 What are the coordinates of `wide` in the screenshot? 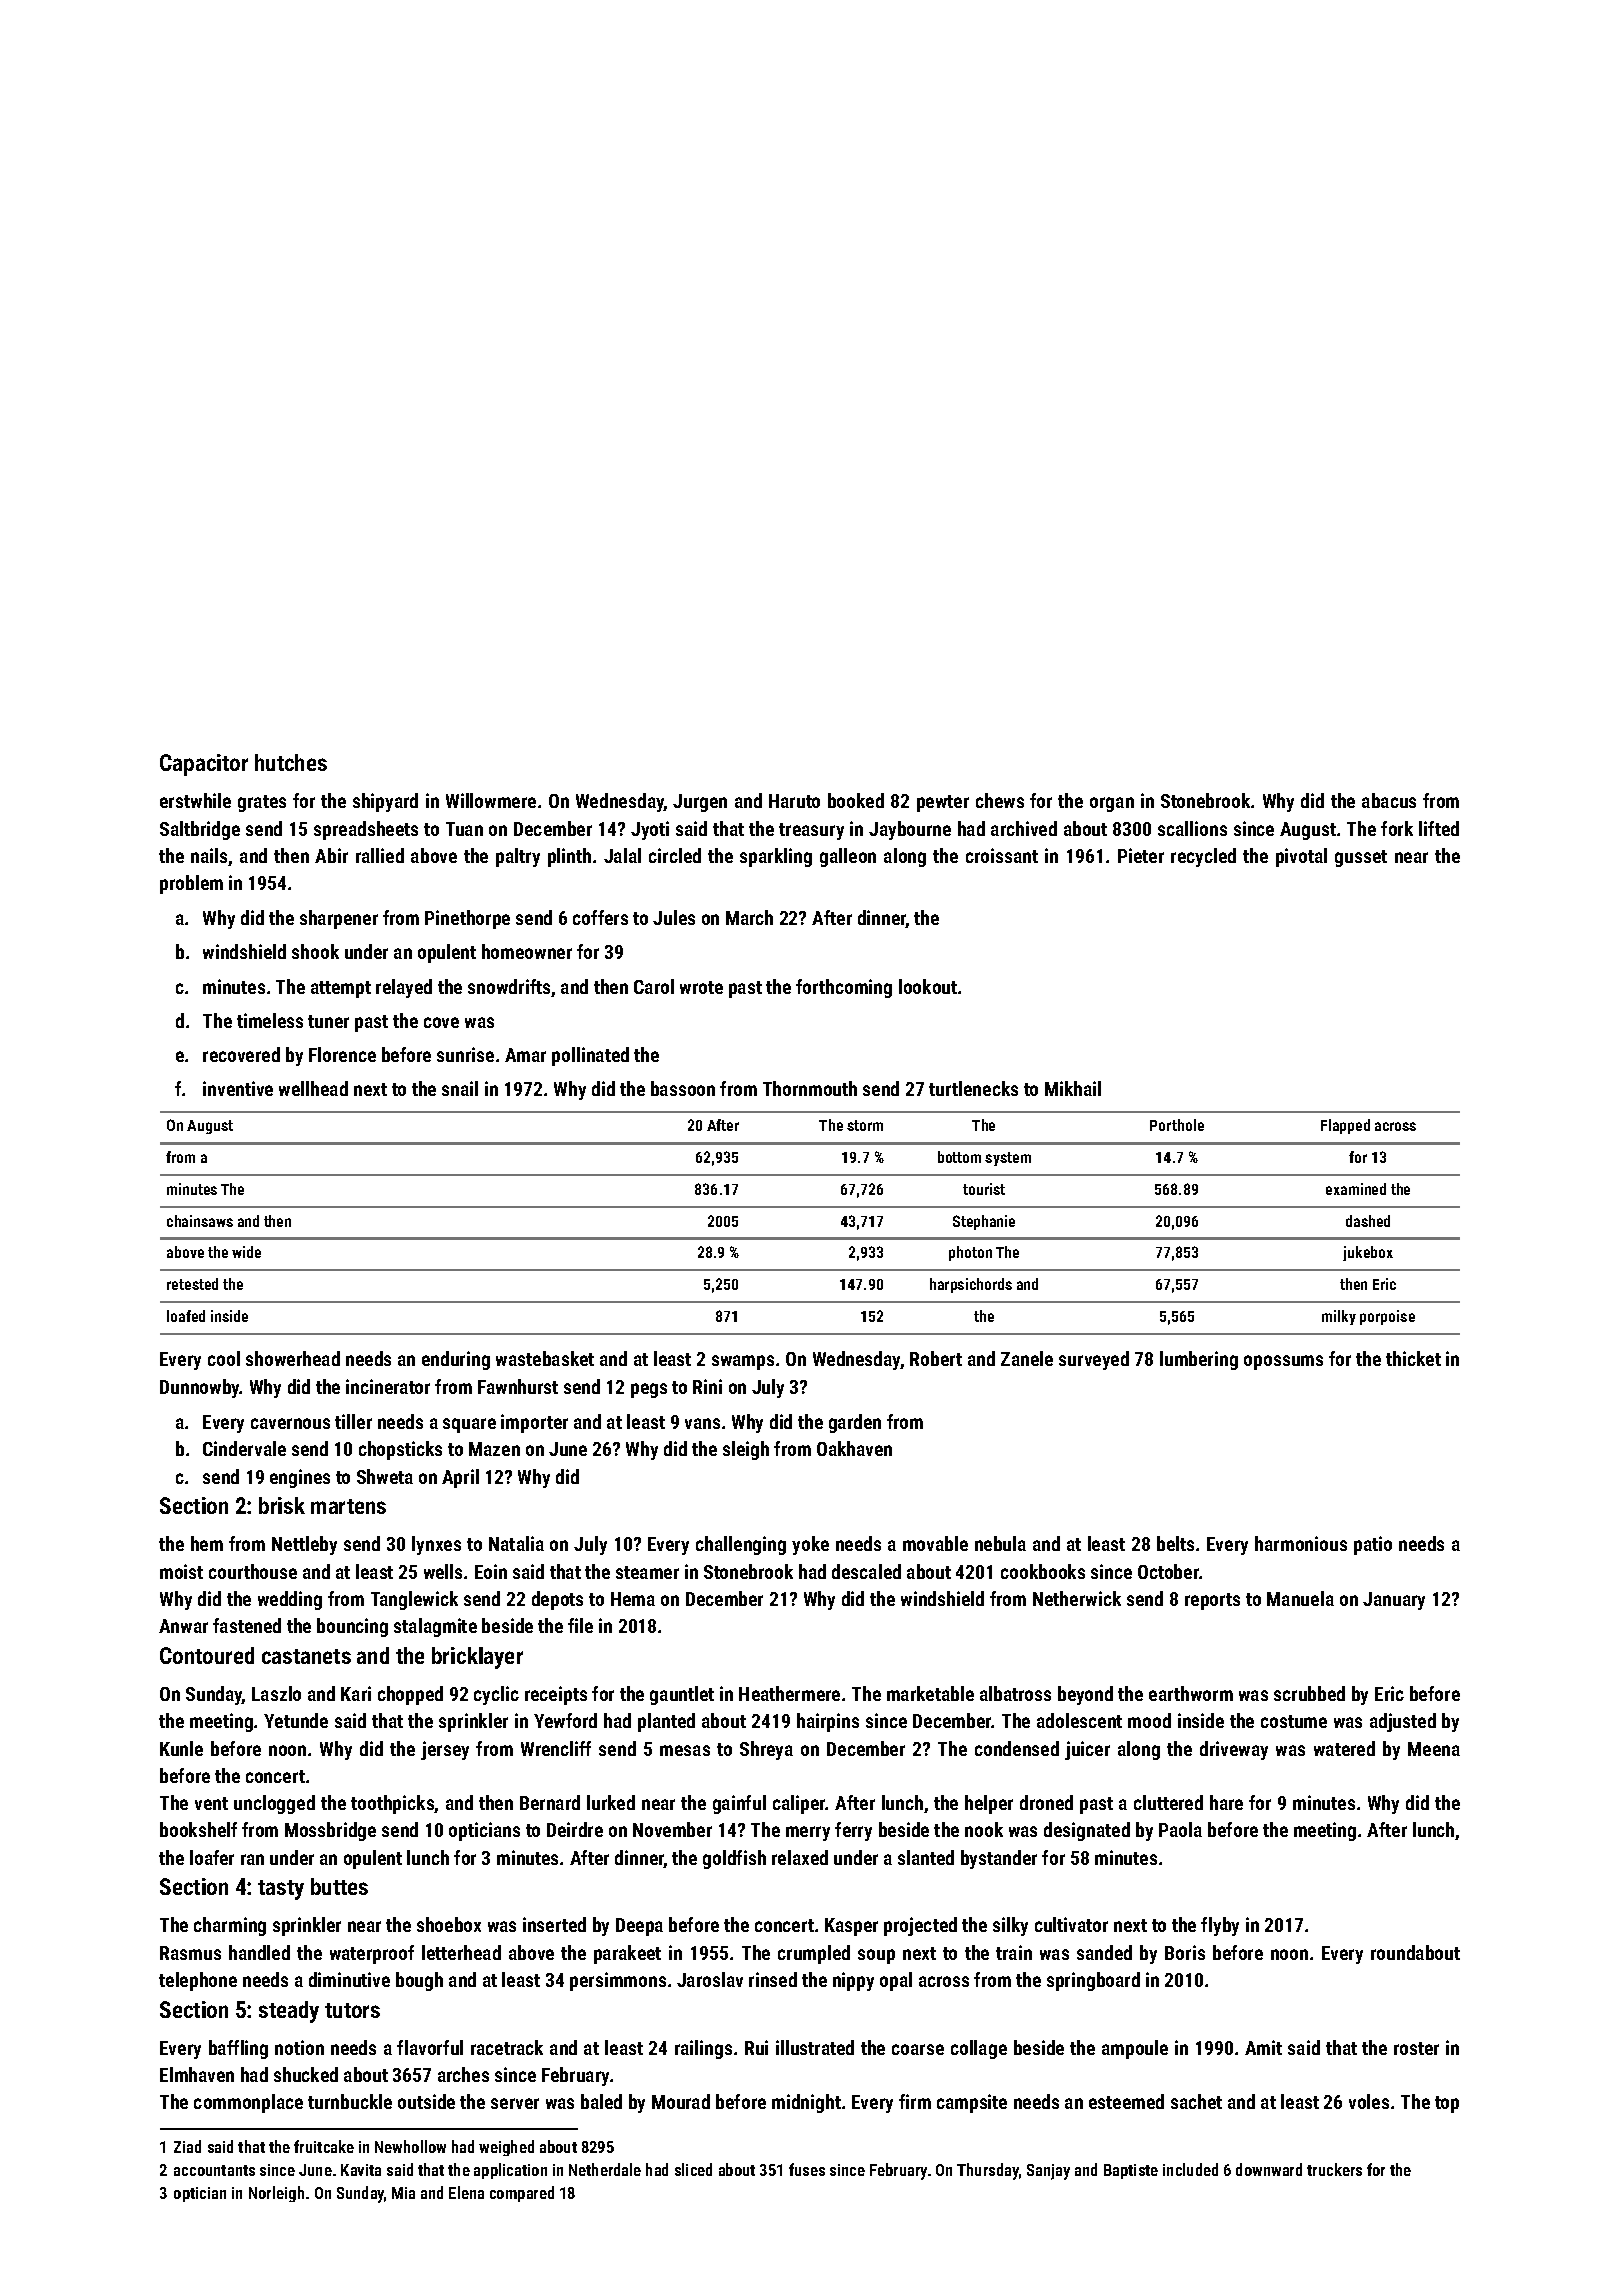 It's located at (246, 1252).
